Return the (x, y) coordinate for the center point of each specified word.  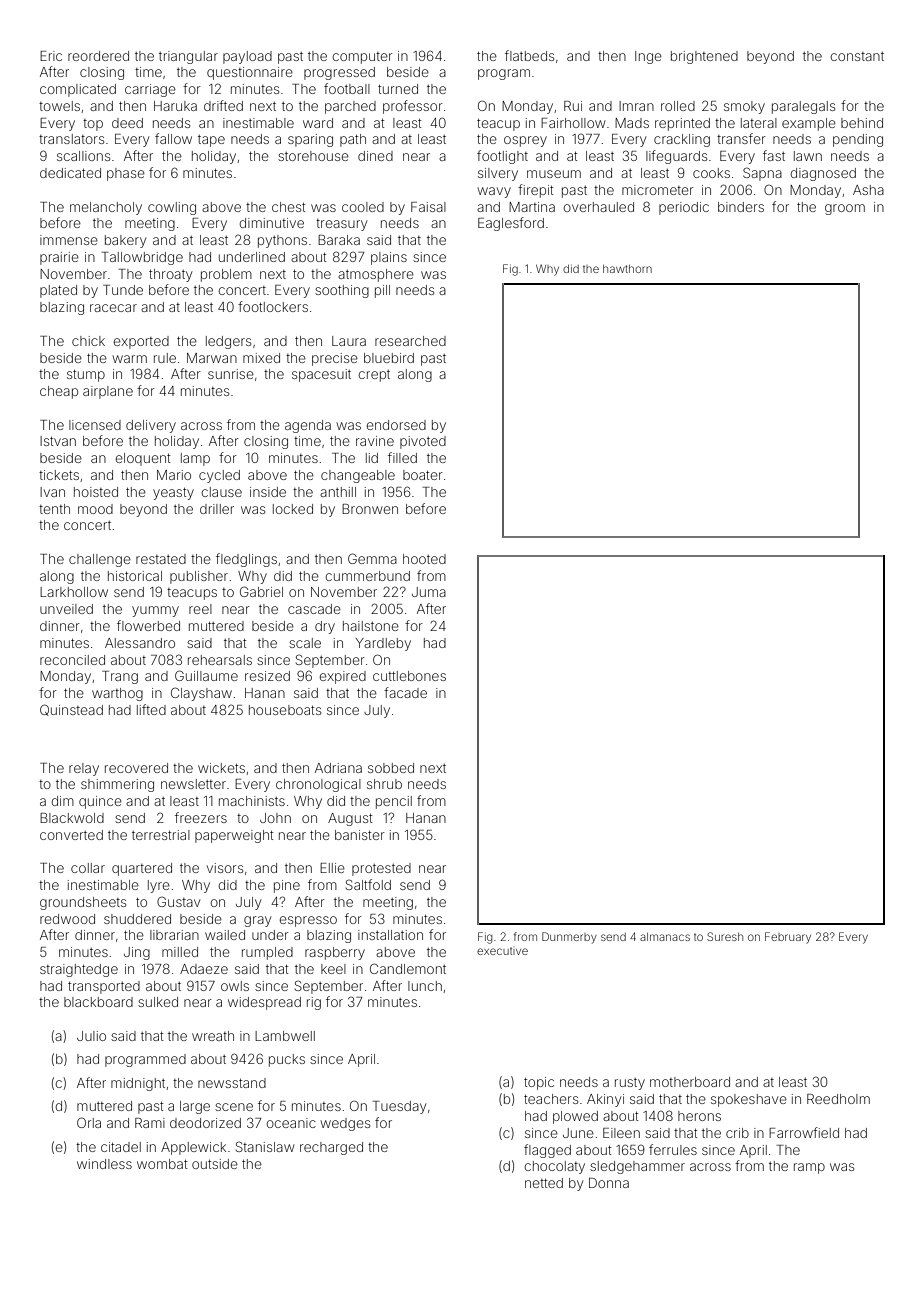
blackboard (98, 1002)
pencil (394, 802)
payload (247, 57)
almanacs (665, 937)
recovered (136, 768)
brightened (704, 57)
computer (363, 58)
